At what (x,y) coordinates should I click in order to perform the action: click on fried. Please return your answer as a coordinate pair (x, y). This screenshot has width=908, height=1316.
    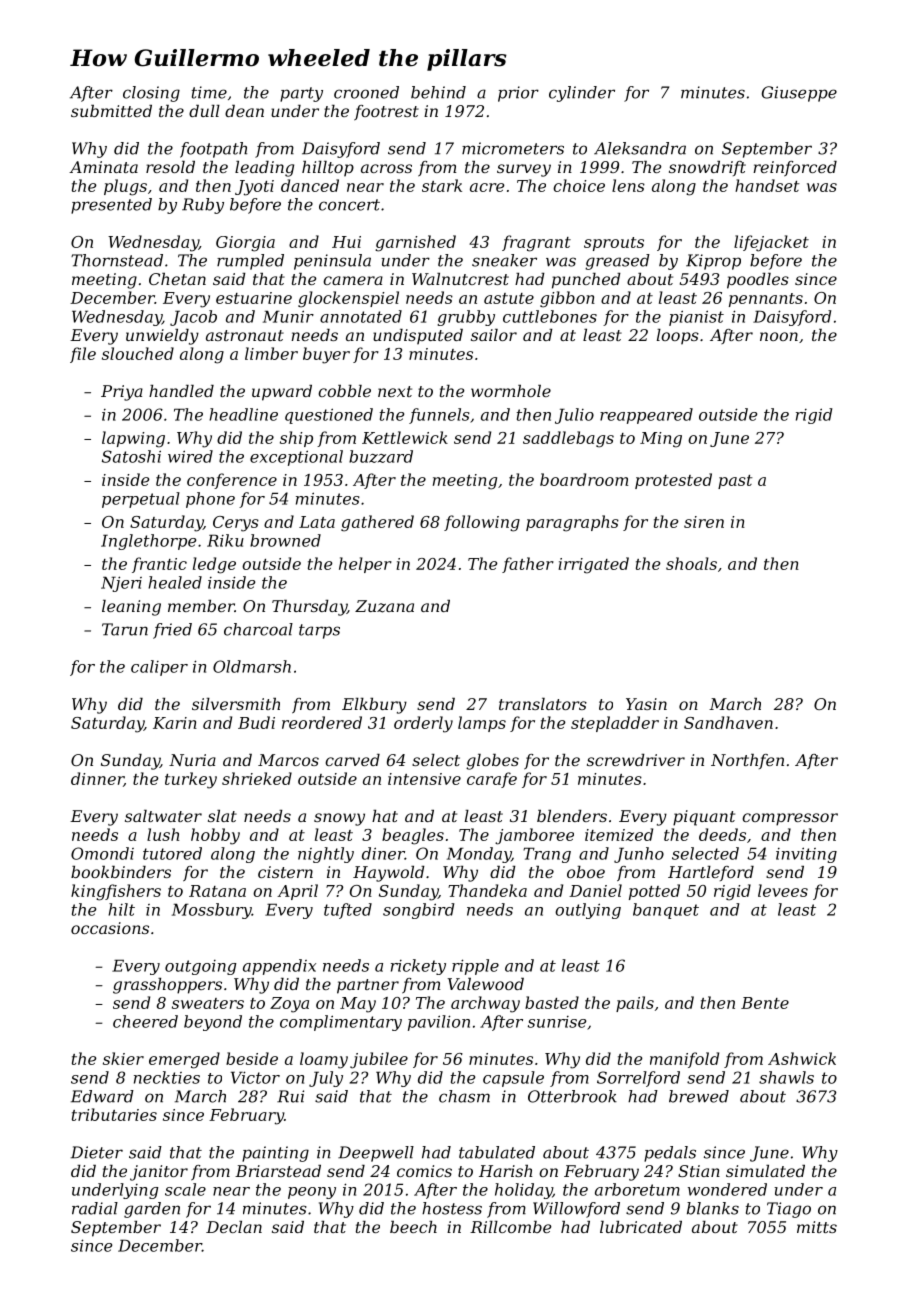
    Looking at the image, I should click on (172, 631).
